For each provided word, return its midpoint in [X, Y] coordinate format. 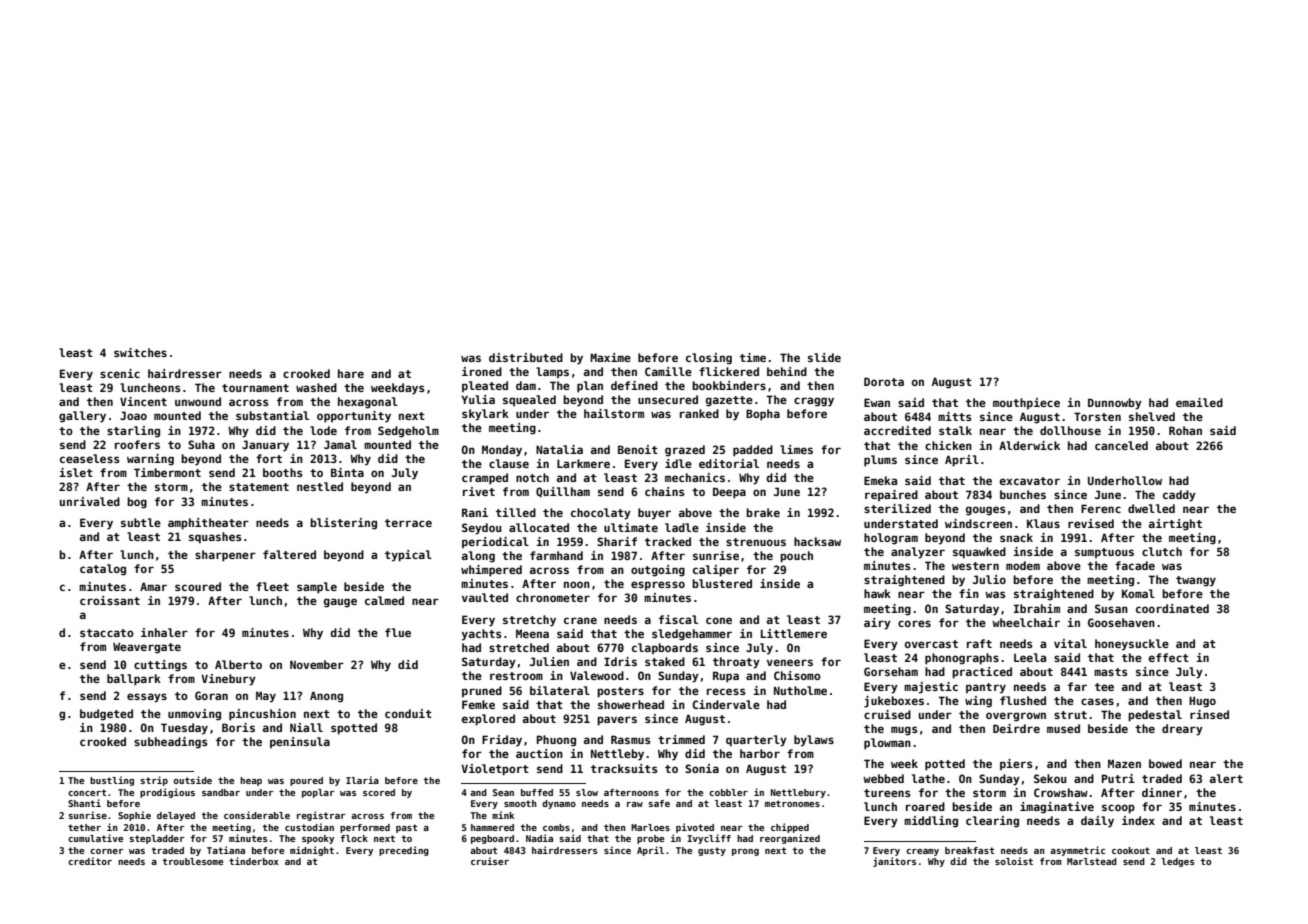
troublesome [192, 861]
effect [1169, 657]
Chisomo [797, 675]
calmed [384, 600]
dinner [1162, 792]
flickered [729, 371]
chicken [948, 445]
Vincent [143, 401]
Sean [503, 792]
